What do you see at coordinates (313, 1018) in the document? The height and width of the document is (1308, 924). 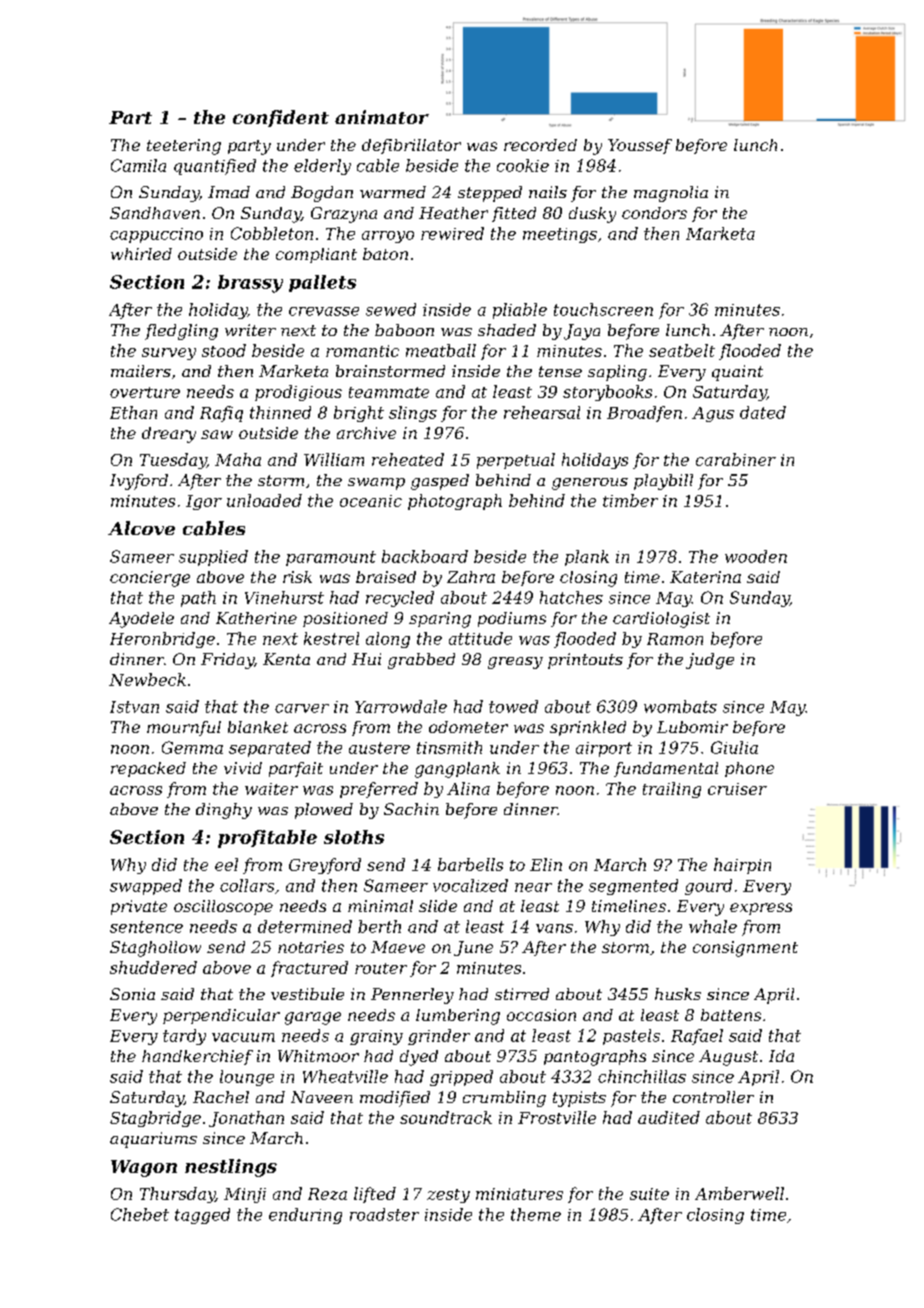 I see `garage` at bounding box center [313, 1018].
